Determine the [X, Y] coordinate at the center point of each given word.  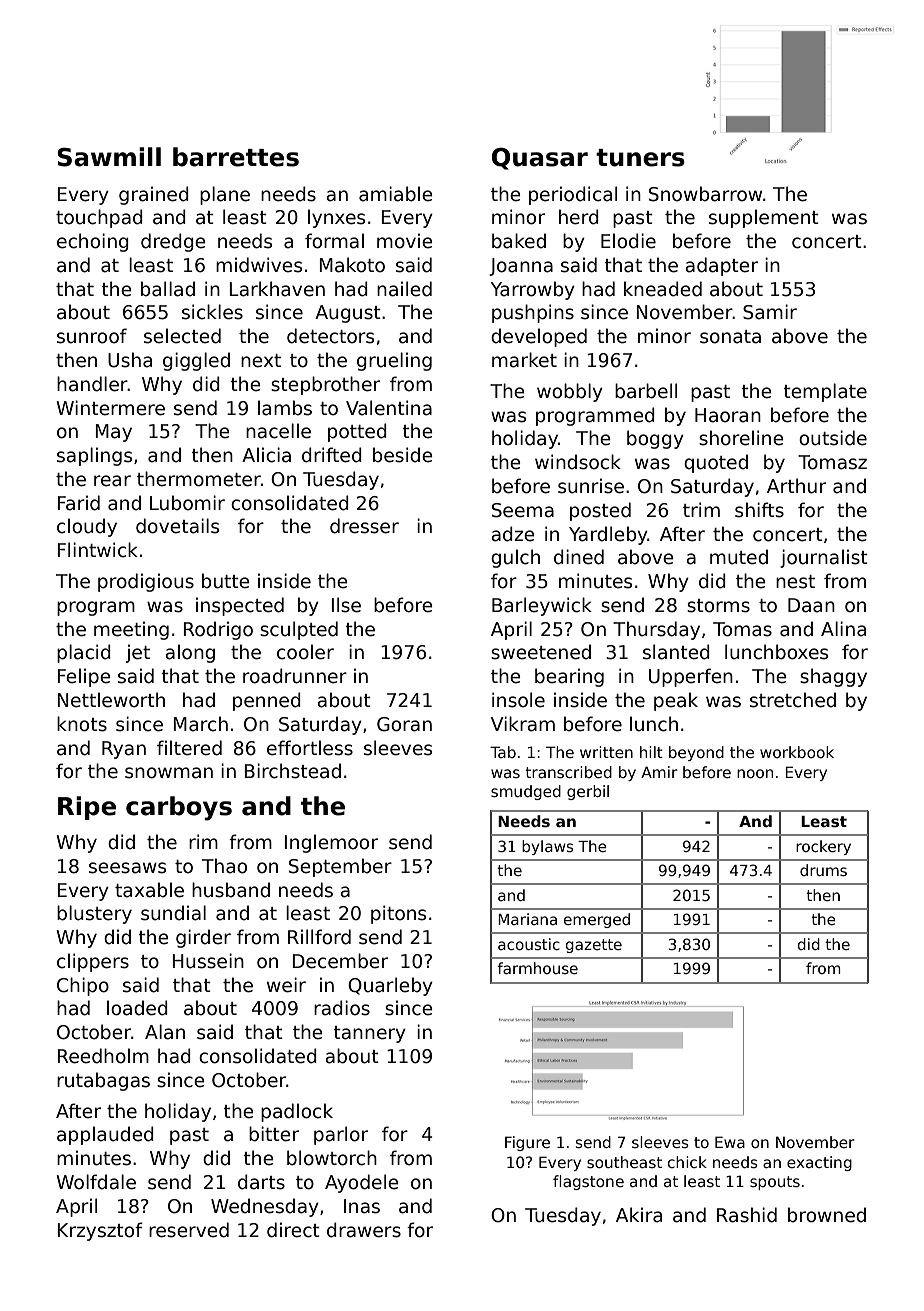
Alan [165, 1032]
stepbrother [325, 385]
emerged [597, 920]
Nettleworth [111, 700]
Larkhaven [277, 289]
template [825, 392]
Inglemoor [331, 843]
